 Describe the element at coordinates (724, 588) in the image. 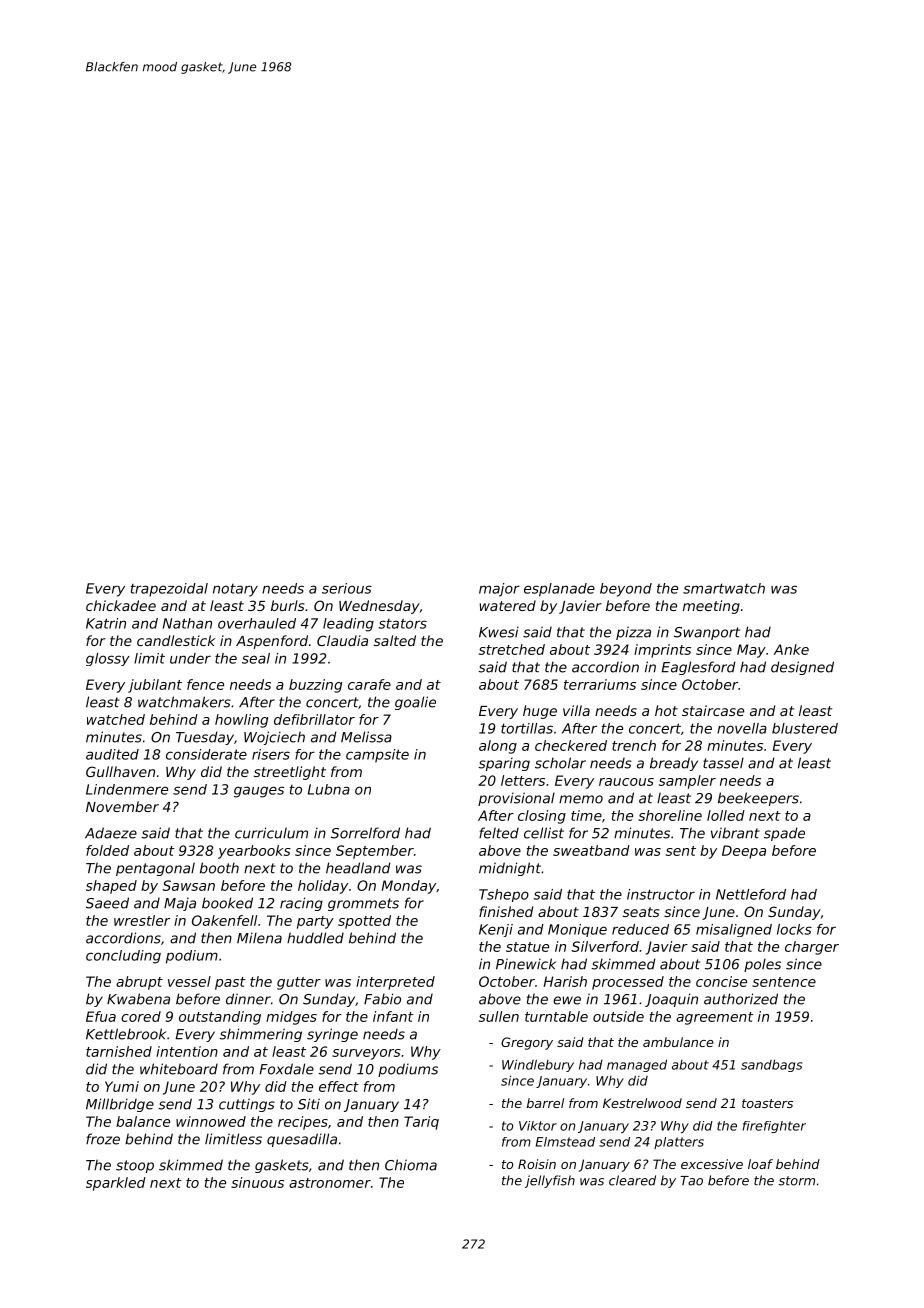

I see `smartwatch` at that location.
